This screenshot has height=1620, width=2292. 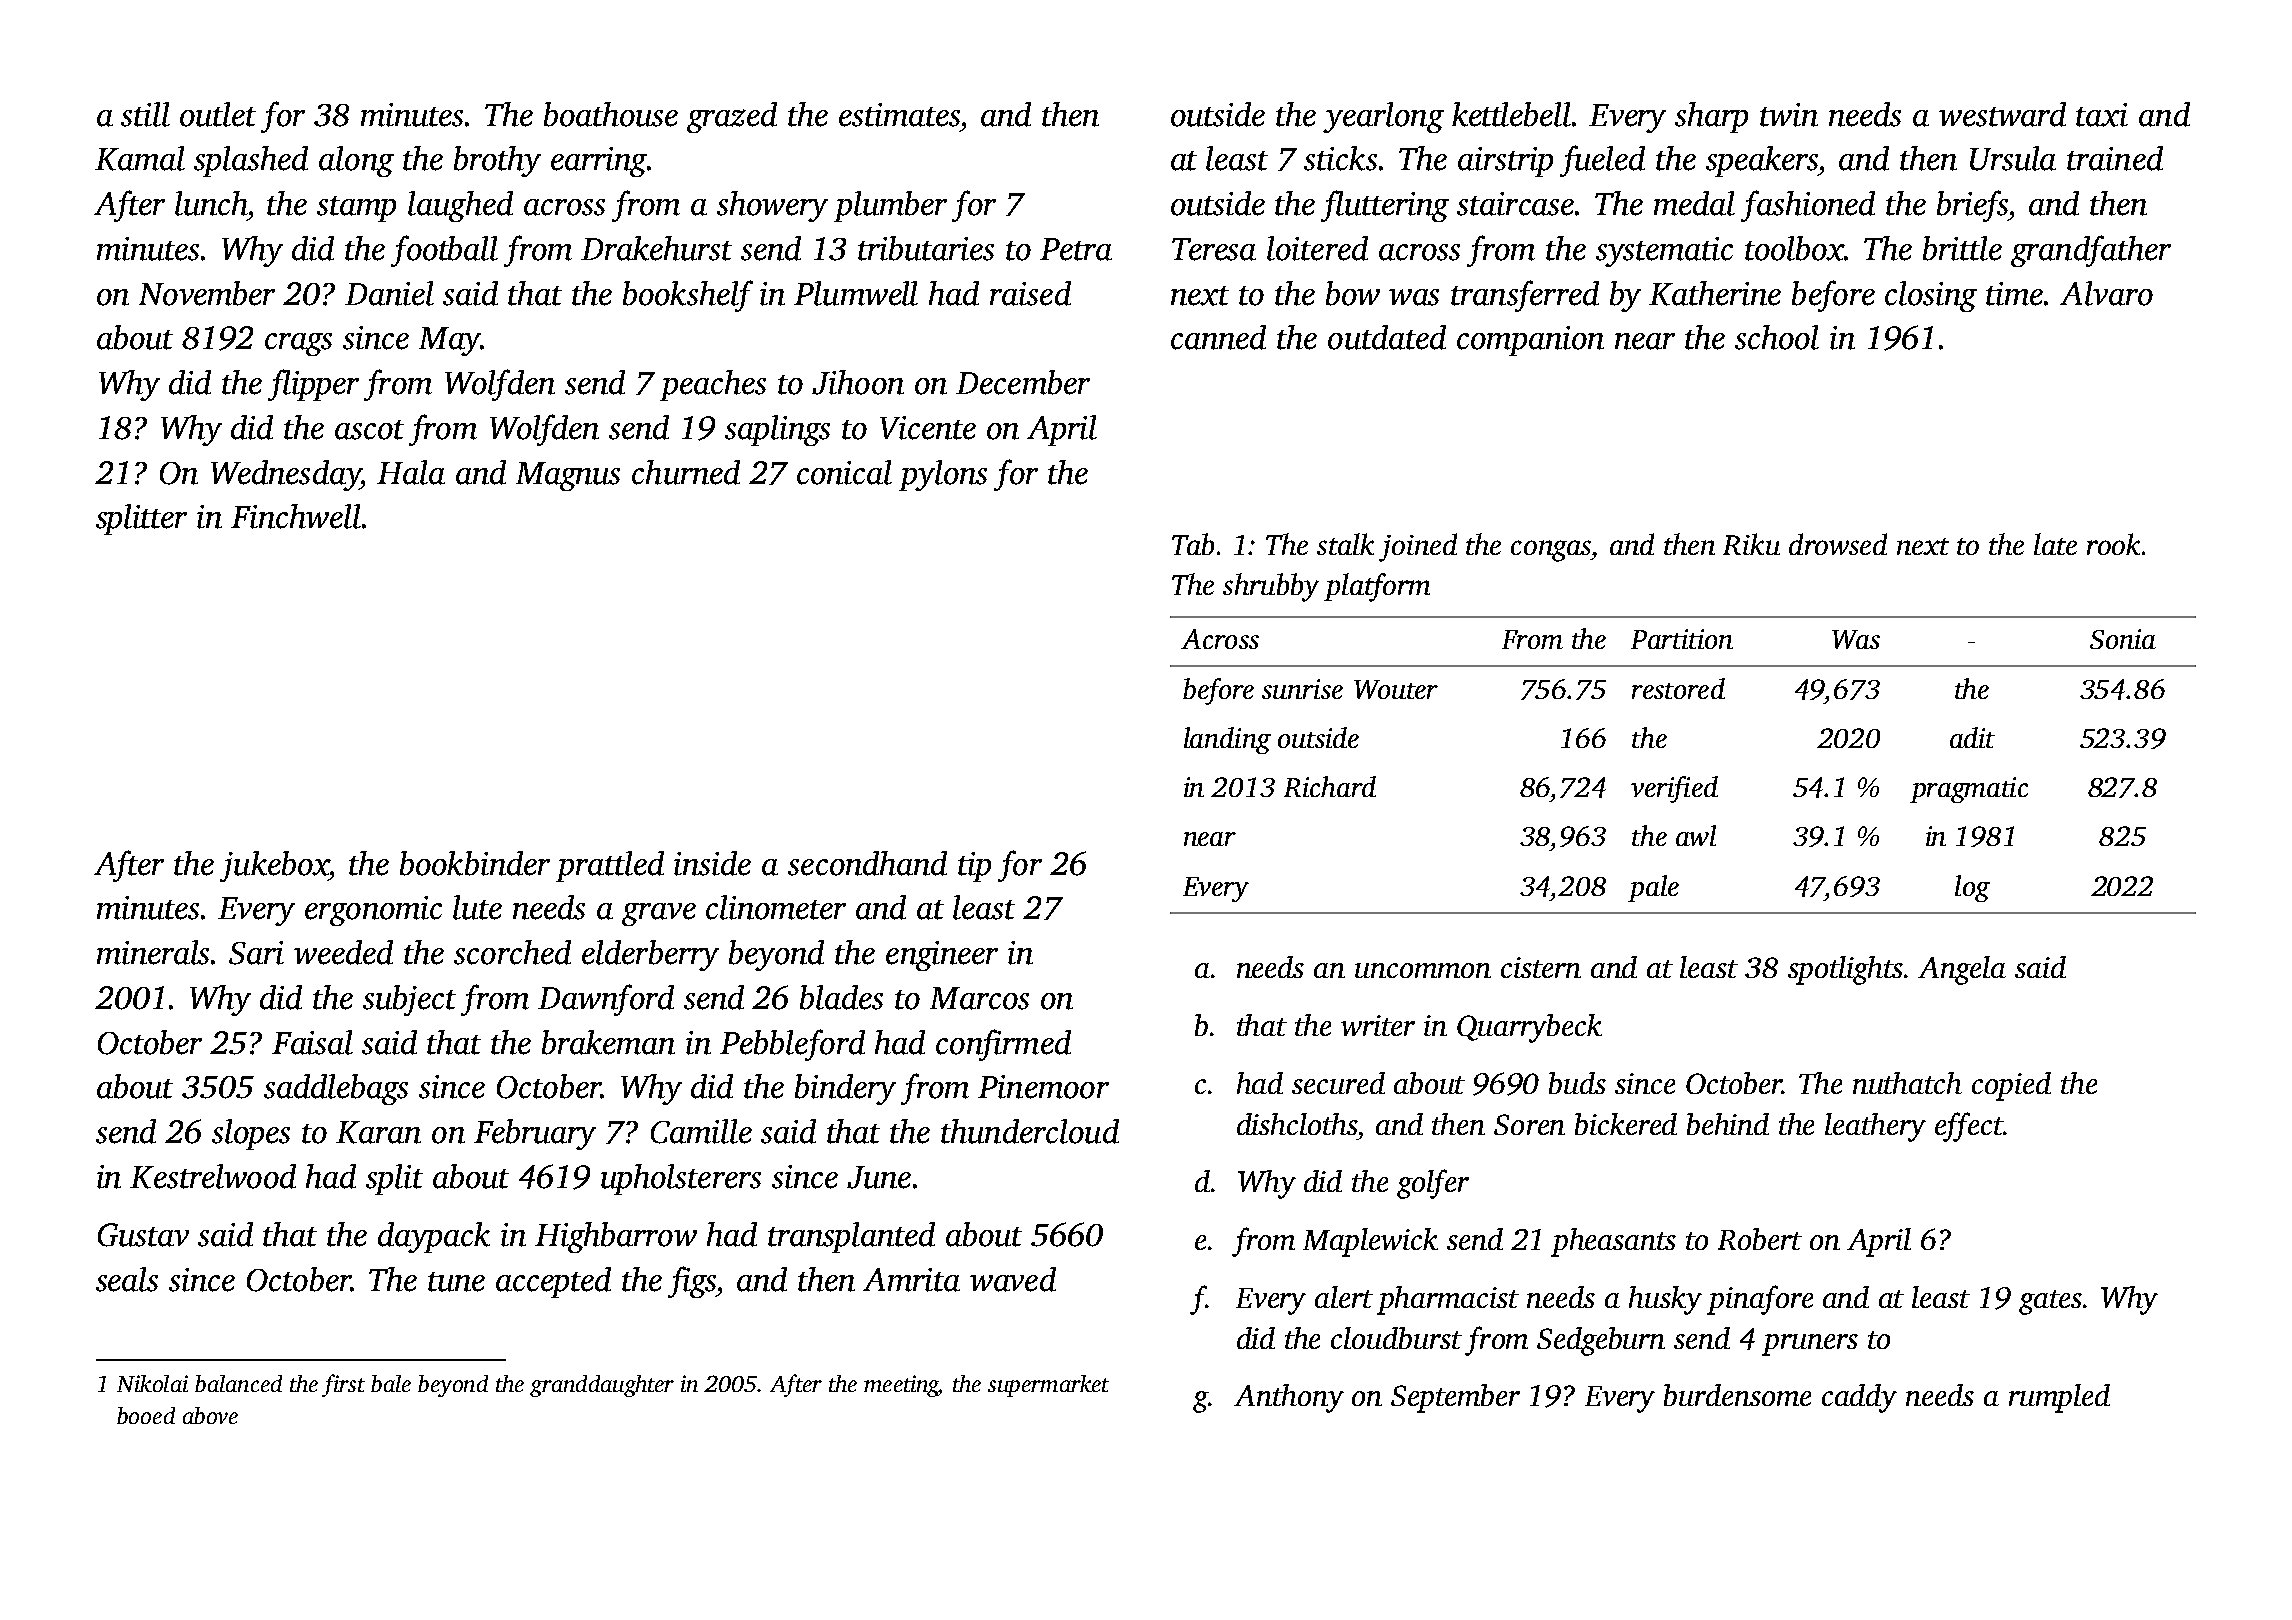 What do you see at coordinates (2011, 1086) in the screenshot?
I see `copied` at bounding box center [2011, 1086].
